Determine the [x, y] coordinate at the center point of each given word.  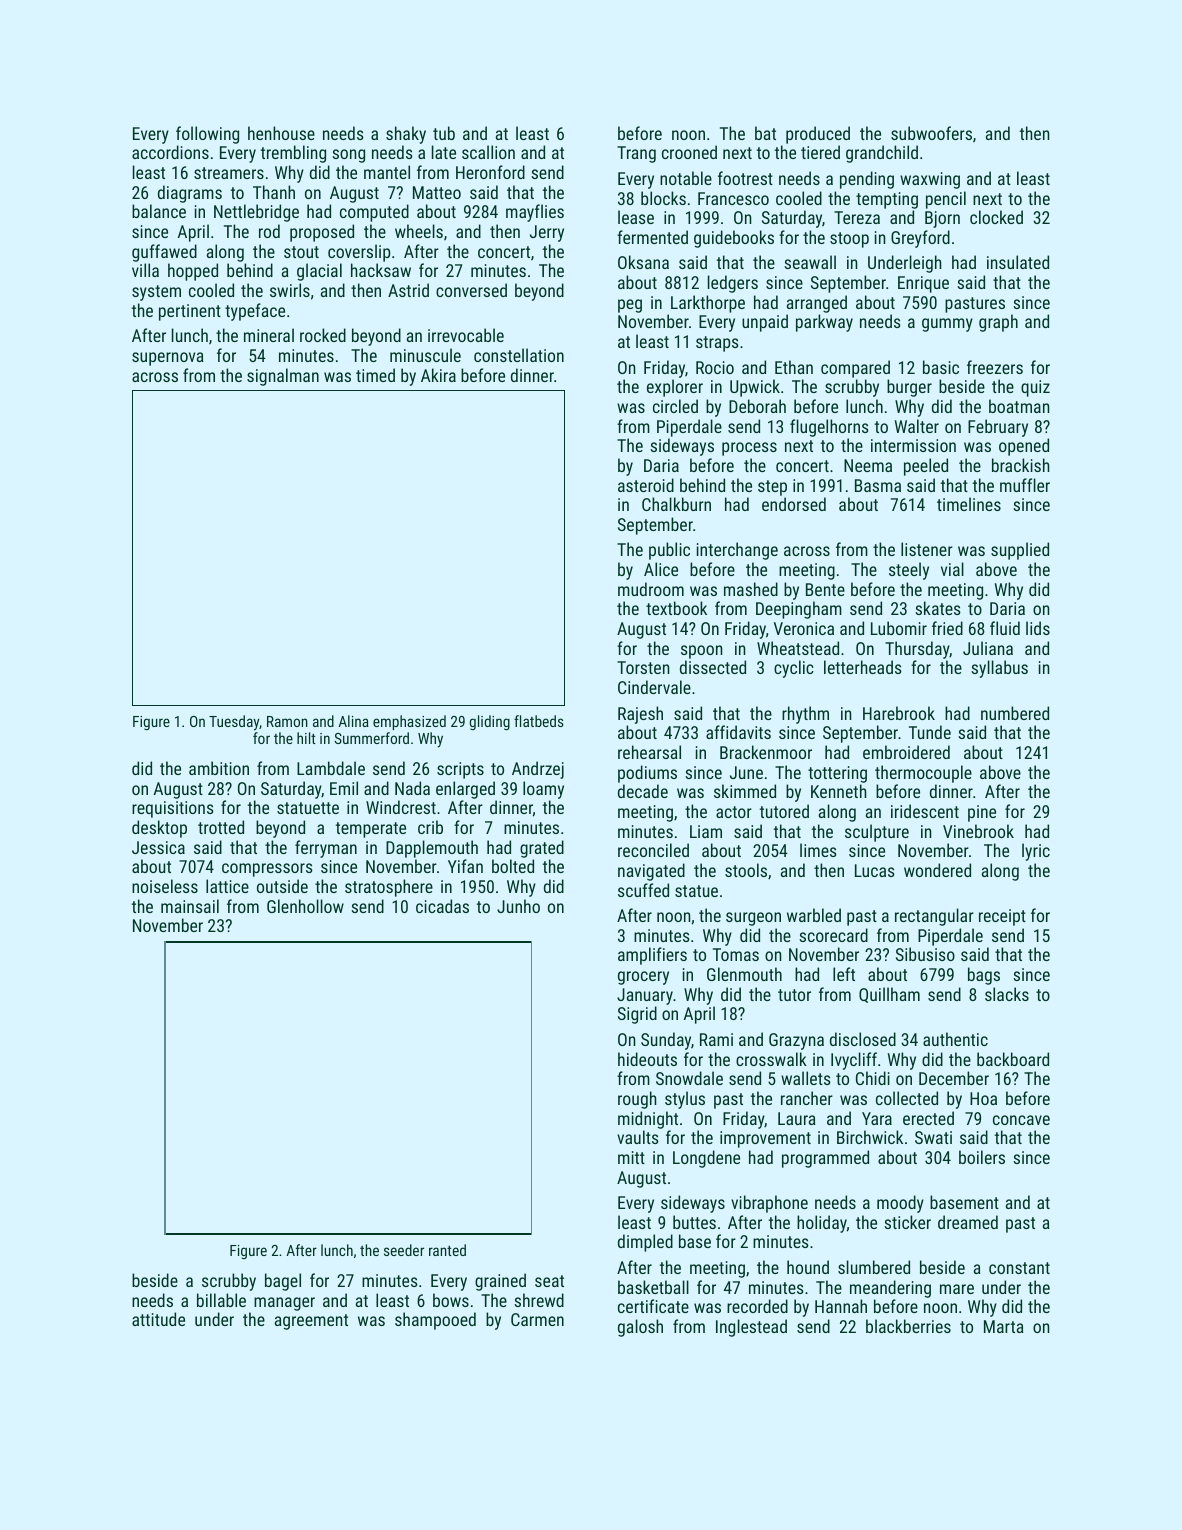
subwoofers [931, 133]
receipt [1002, 917]
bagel [283, 1282]
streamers [229, 173]
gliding [489, 722]
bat [765, 133]
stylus [685, 1100]
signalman [283, 377]
